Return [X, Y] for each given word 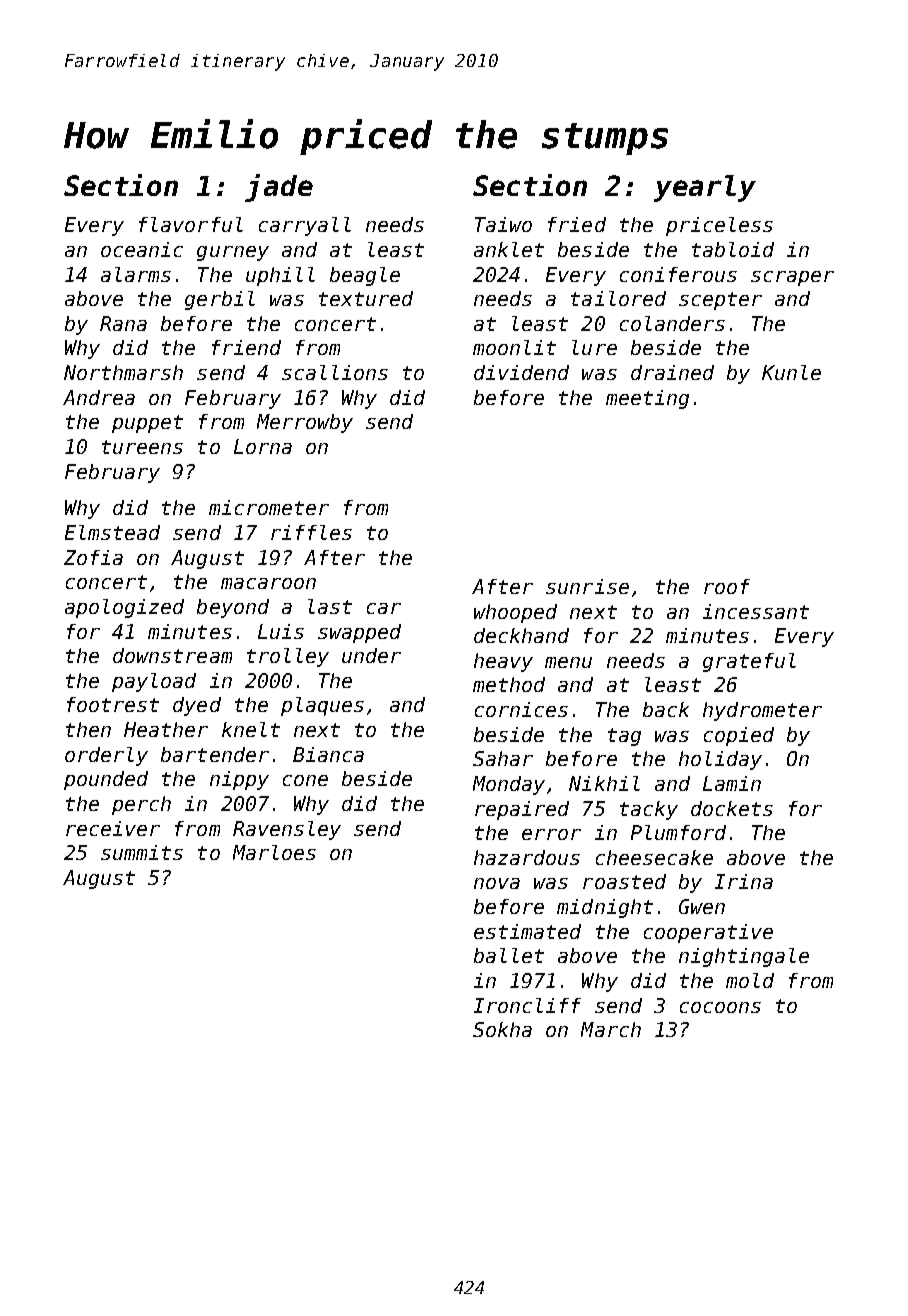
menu [568, 662]
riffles [311, 532]
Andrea [99, 397]
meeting [647, 399]
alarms [136, 274]
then [88, 729]
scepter [720, 301]
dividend [521, 372]
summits [142, 852]
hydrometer [762, 711]
